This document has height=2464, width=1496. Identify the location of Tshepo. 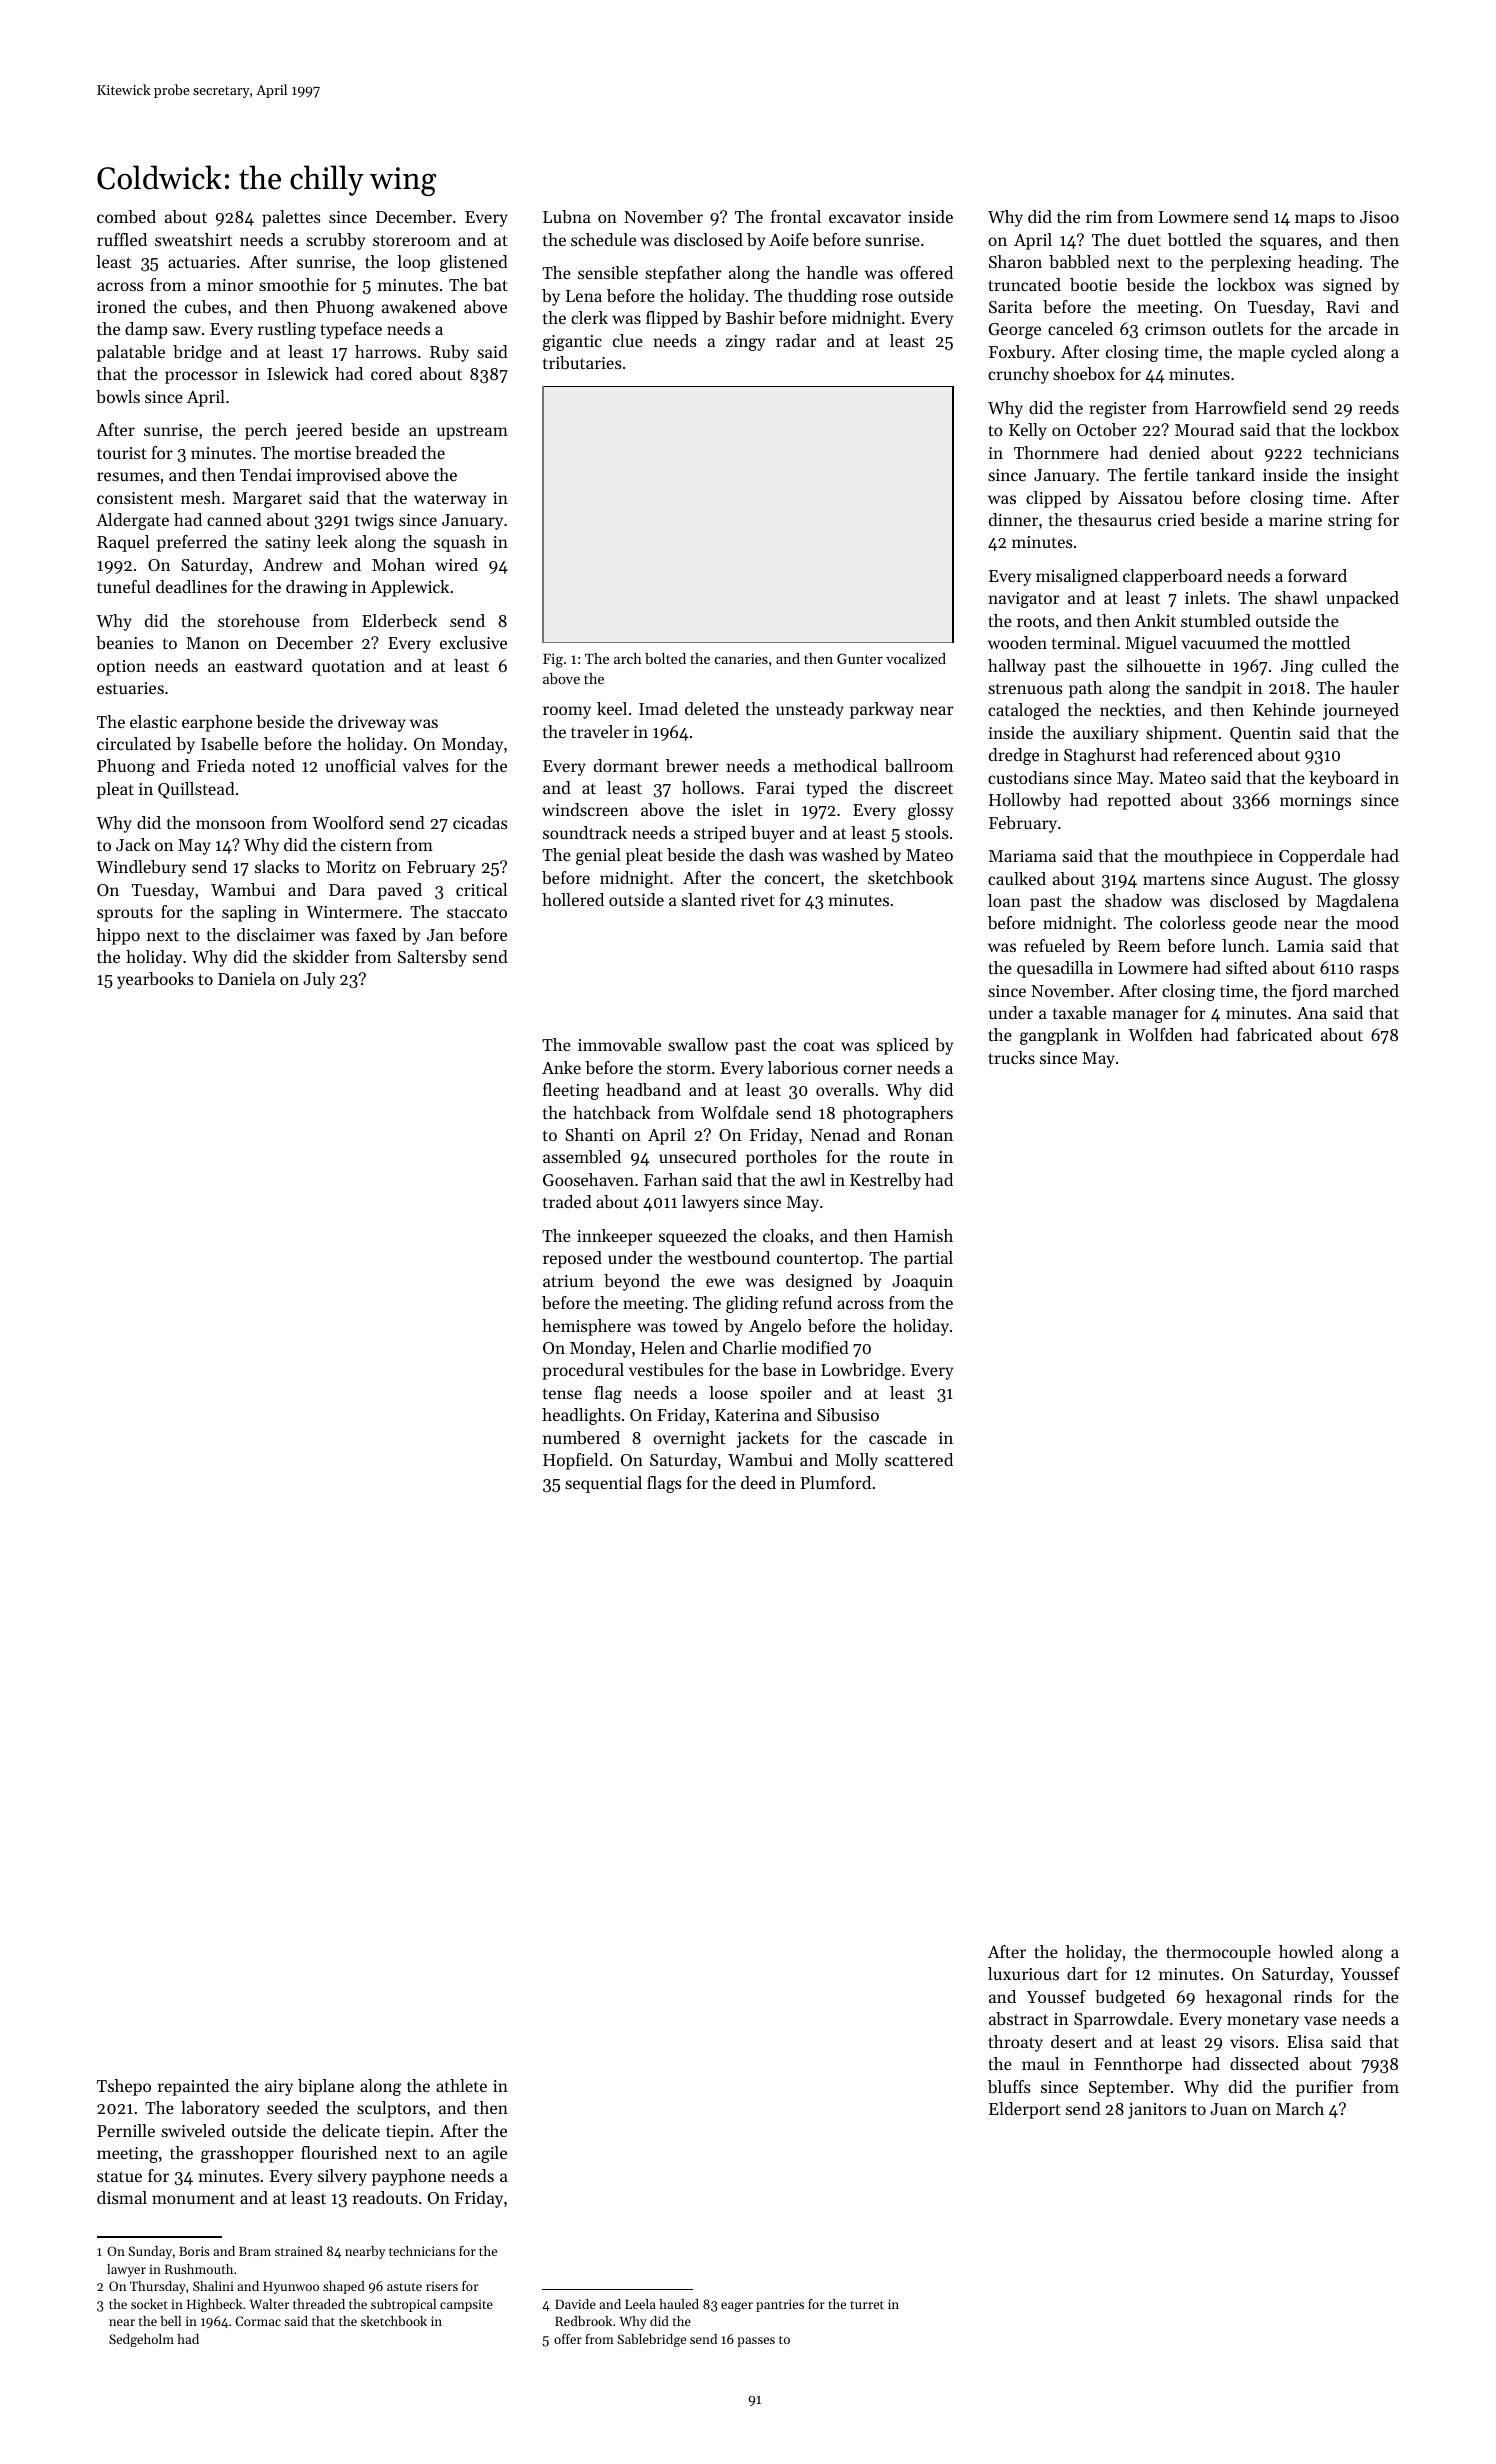
(124, 2087).
